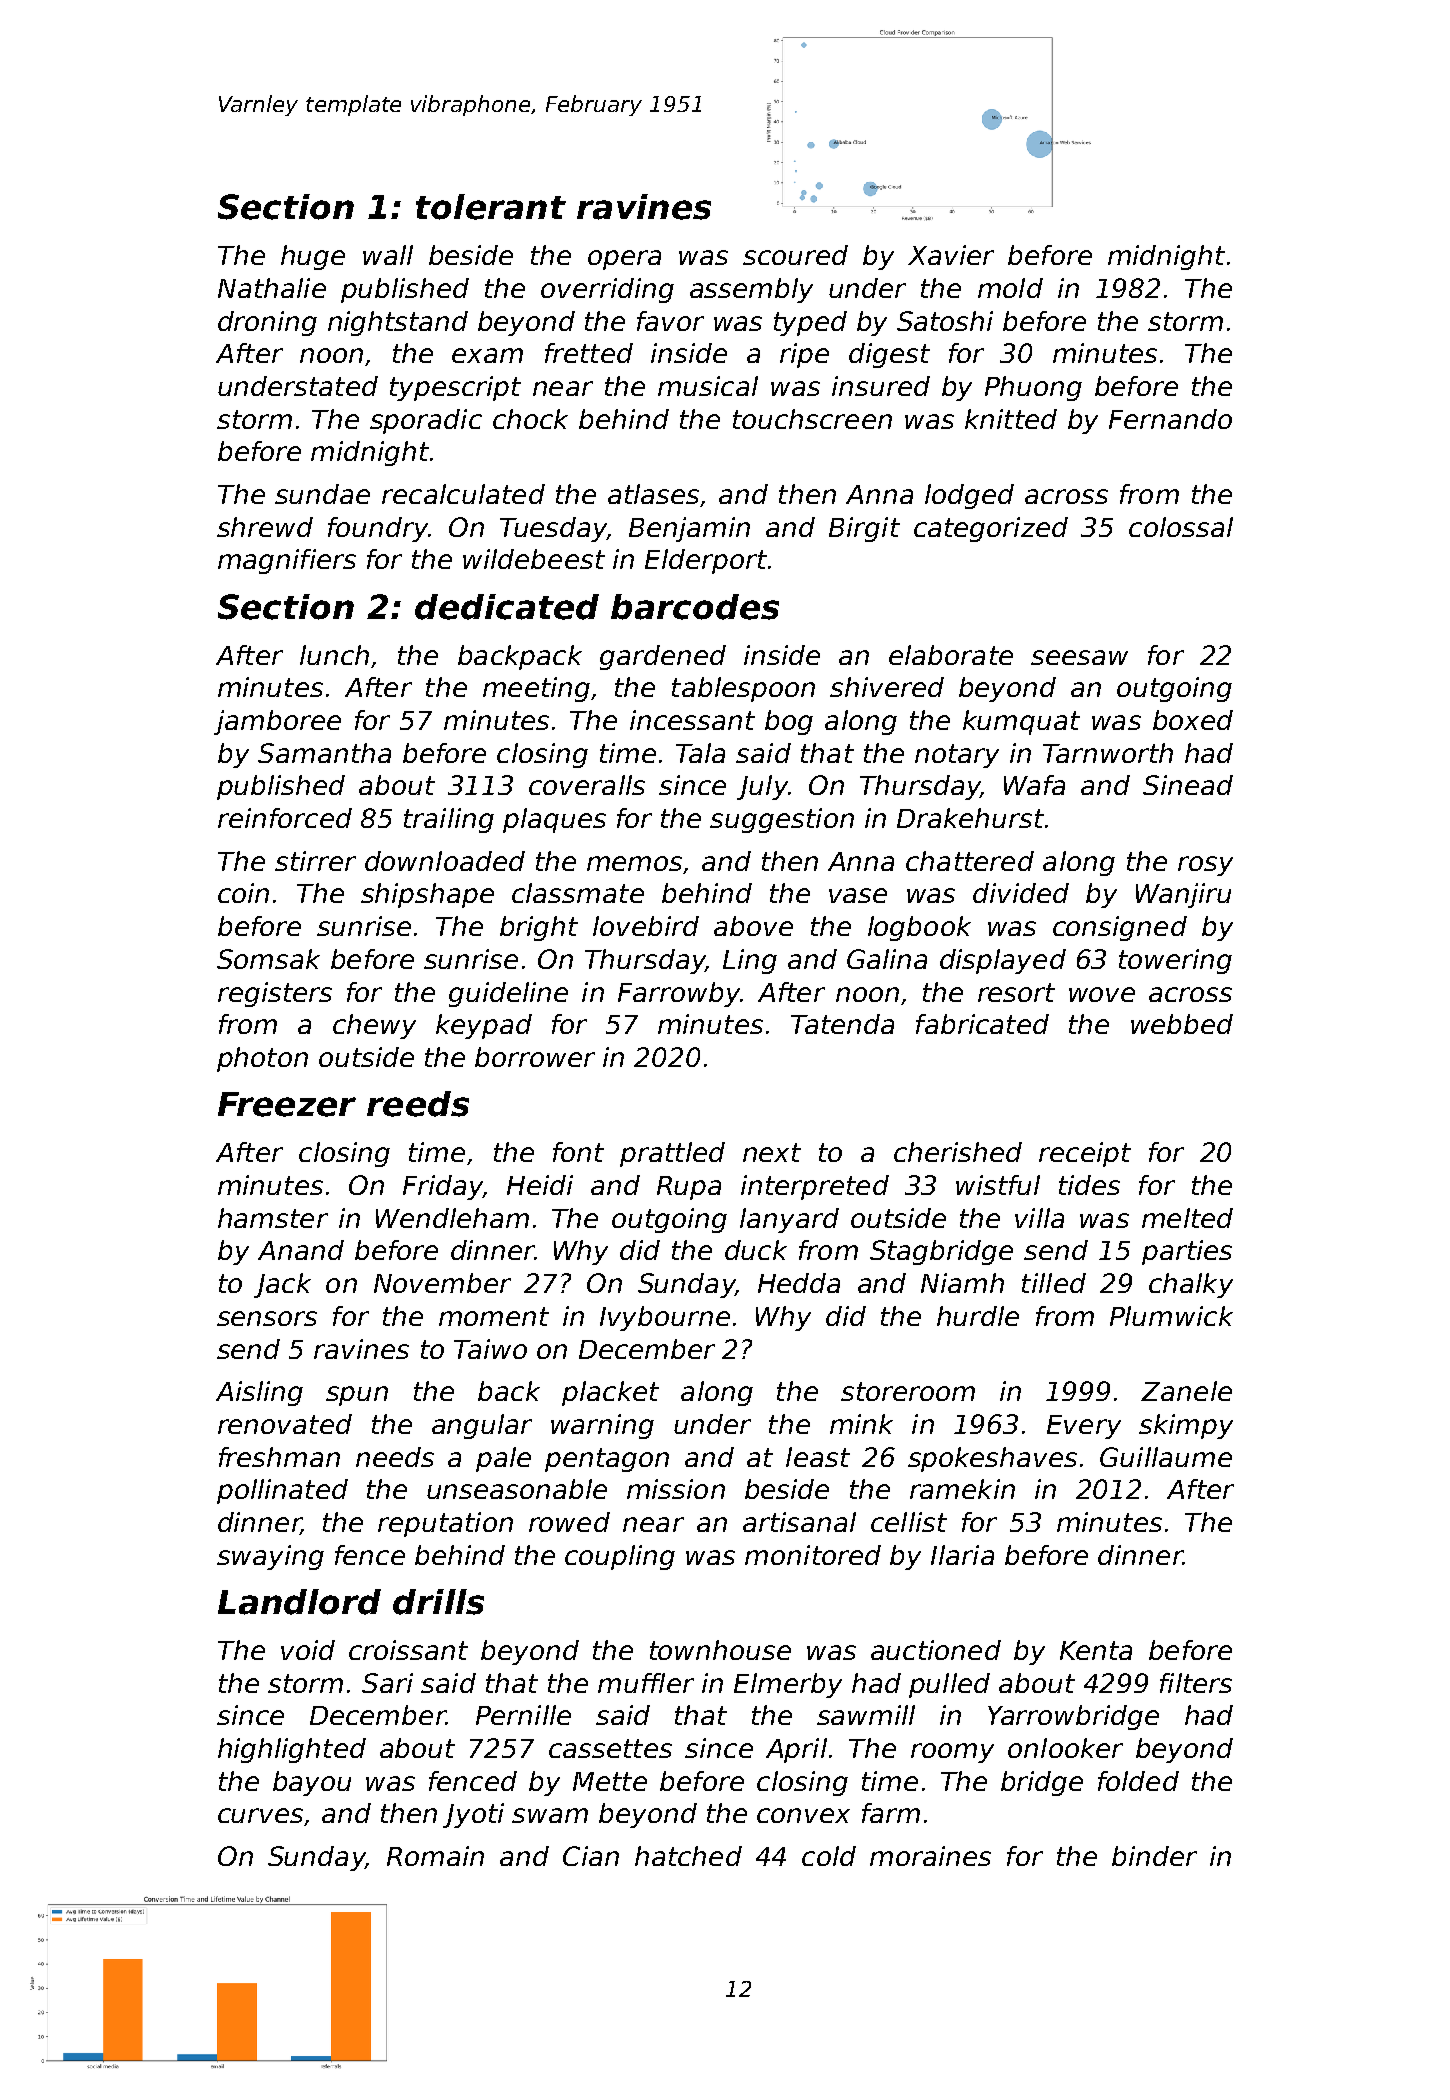 The width and height of the screenshot is (1450, 2100). I want to click on Romain, so click(435, 1856).
